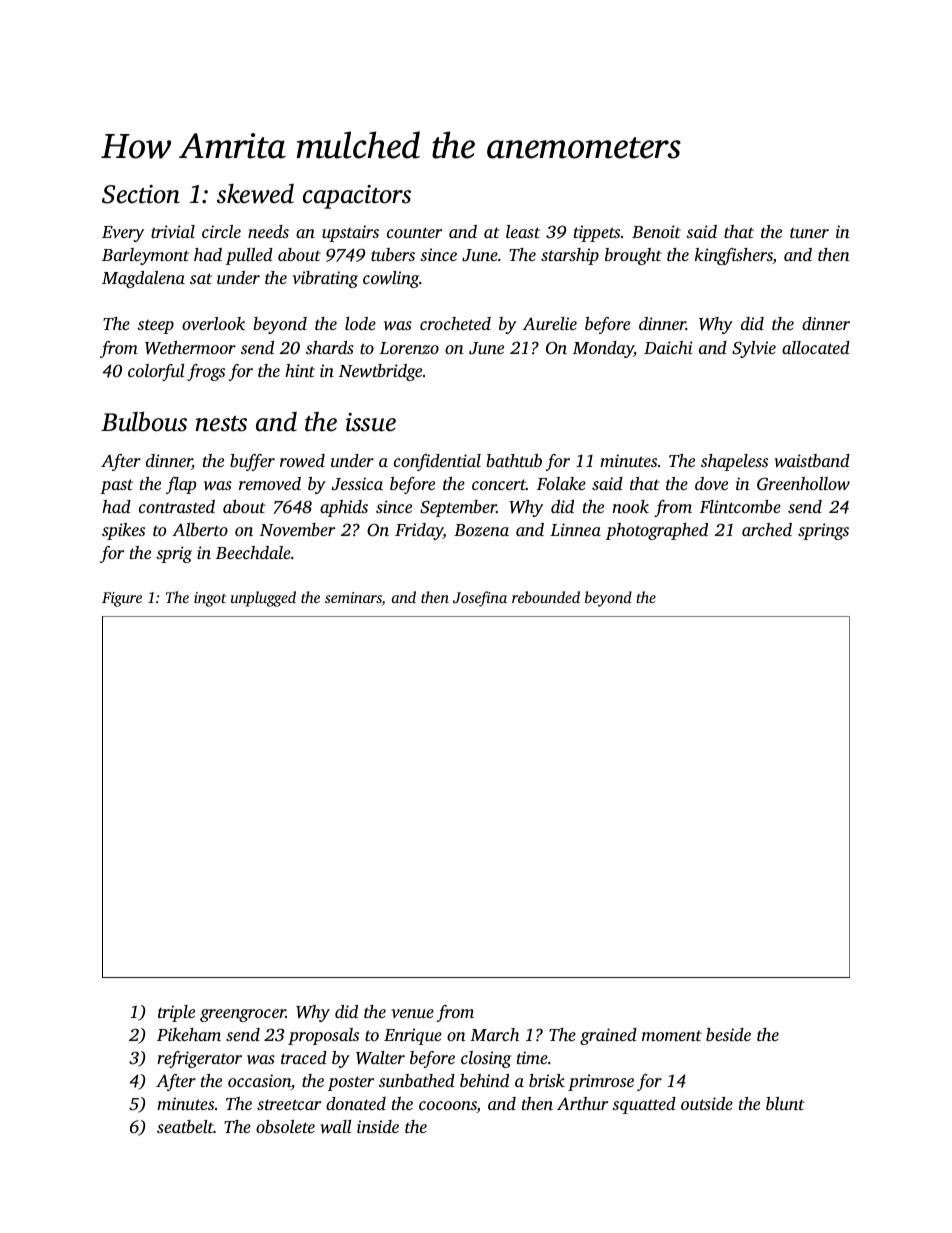 This screenshot has width=952, height=1233. Describe the element at coordinates (532, 1057) in the screenshot. I see `time` at that location.
